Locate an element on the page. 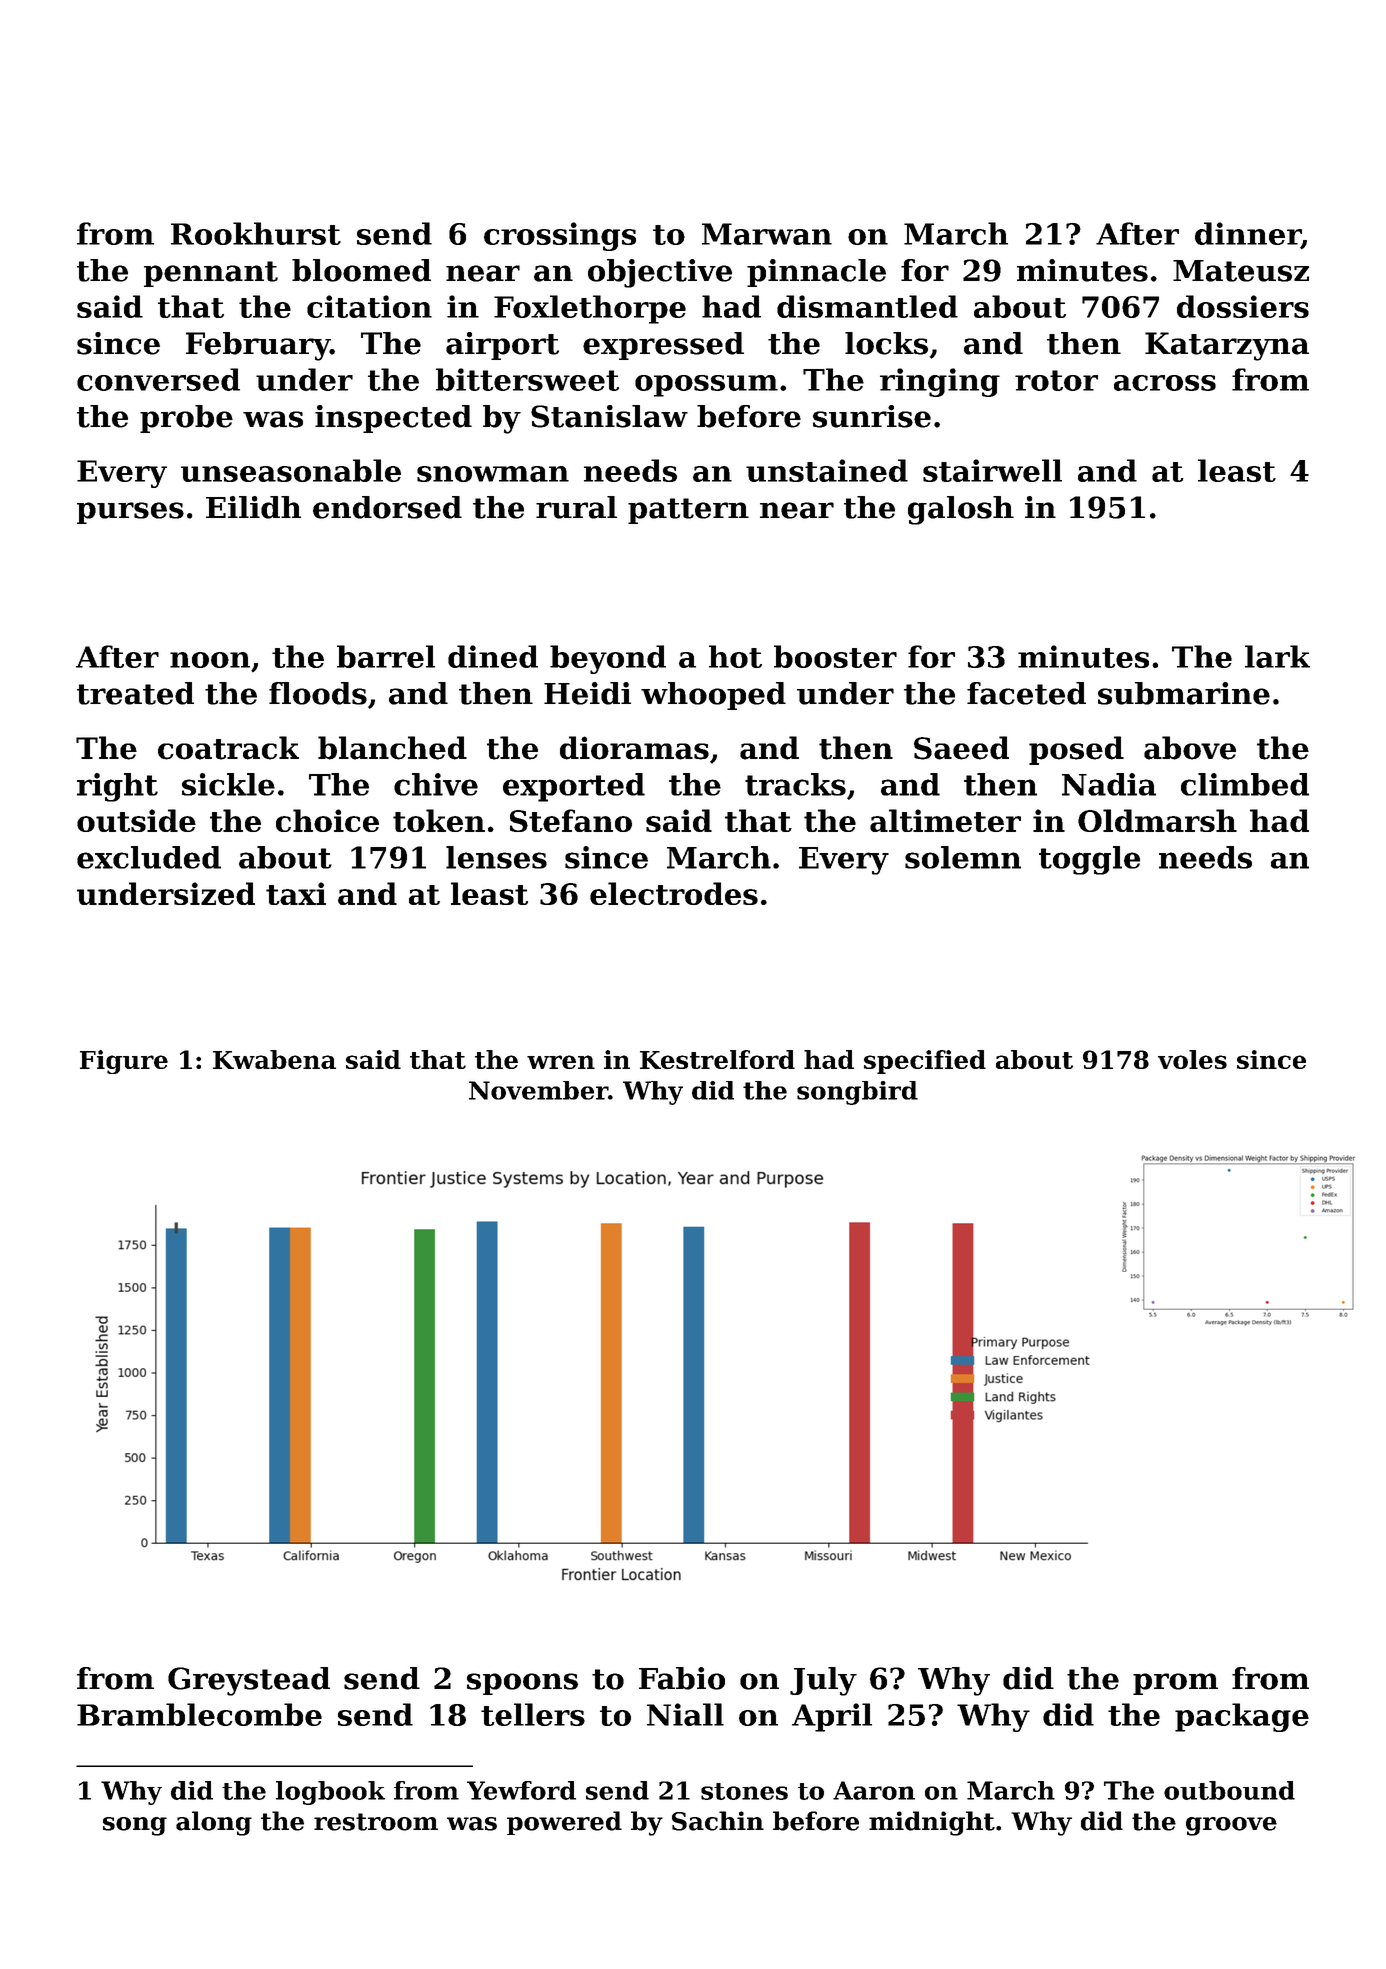 Image resolution: width=1386 pixels, height=1969 pixels. faceted is located at coordinates (1026, 693).
